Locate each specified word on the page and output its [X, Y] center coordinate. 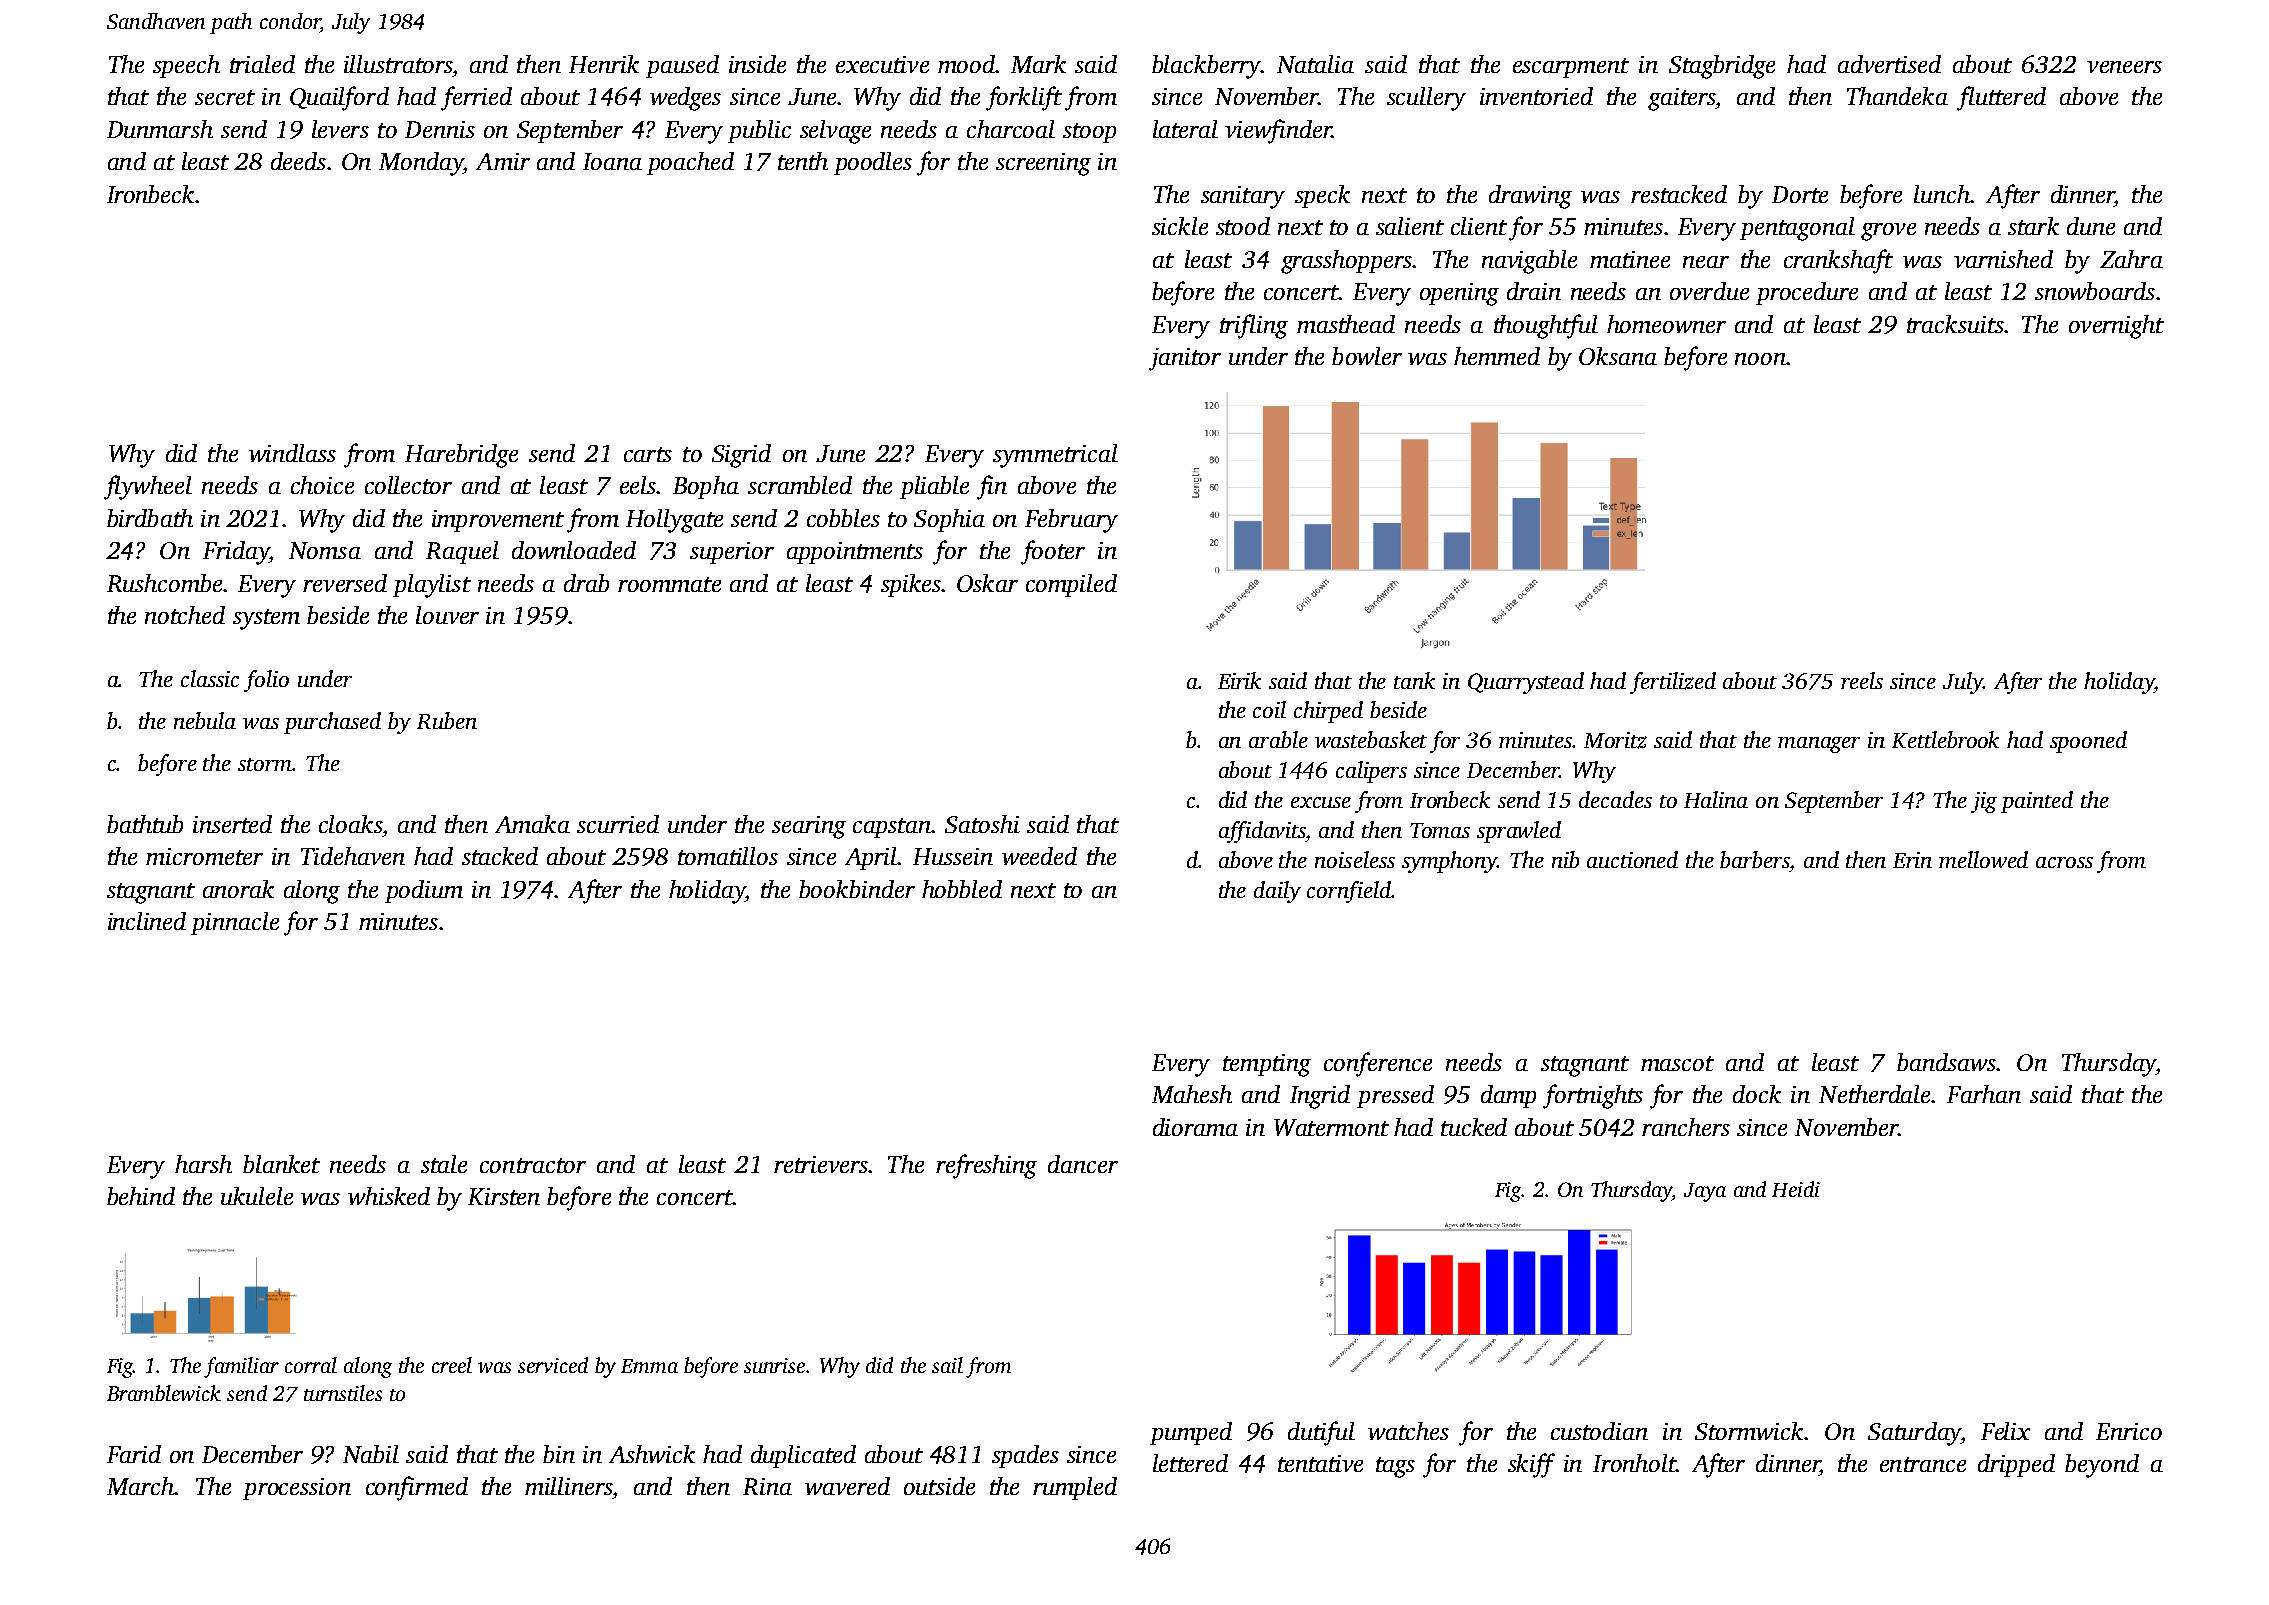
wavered [847, 1486]
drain [1534, 291]
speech [186, 66]
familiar [241, 1367]
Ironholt [1634, 1463]
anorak [238, 889]
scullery [1426, 99]
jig [1984, 802]
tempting [1267, 1065]
